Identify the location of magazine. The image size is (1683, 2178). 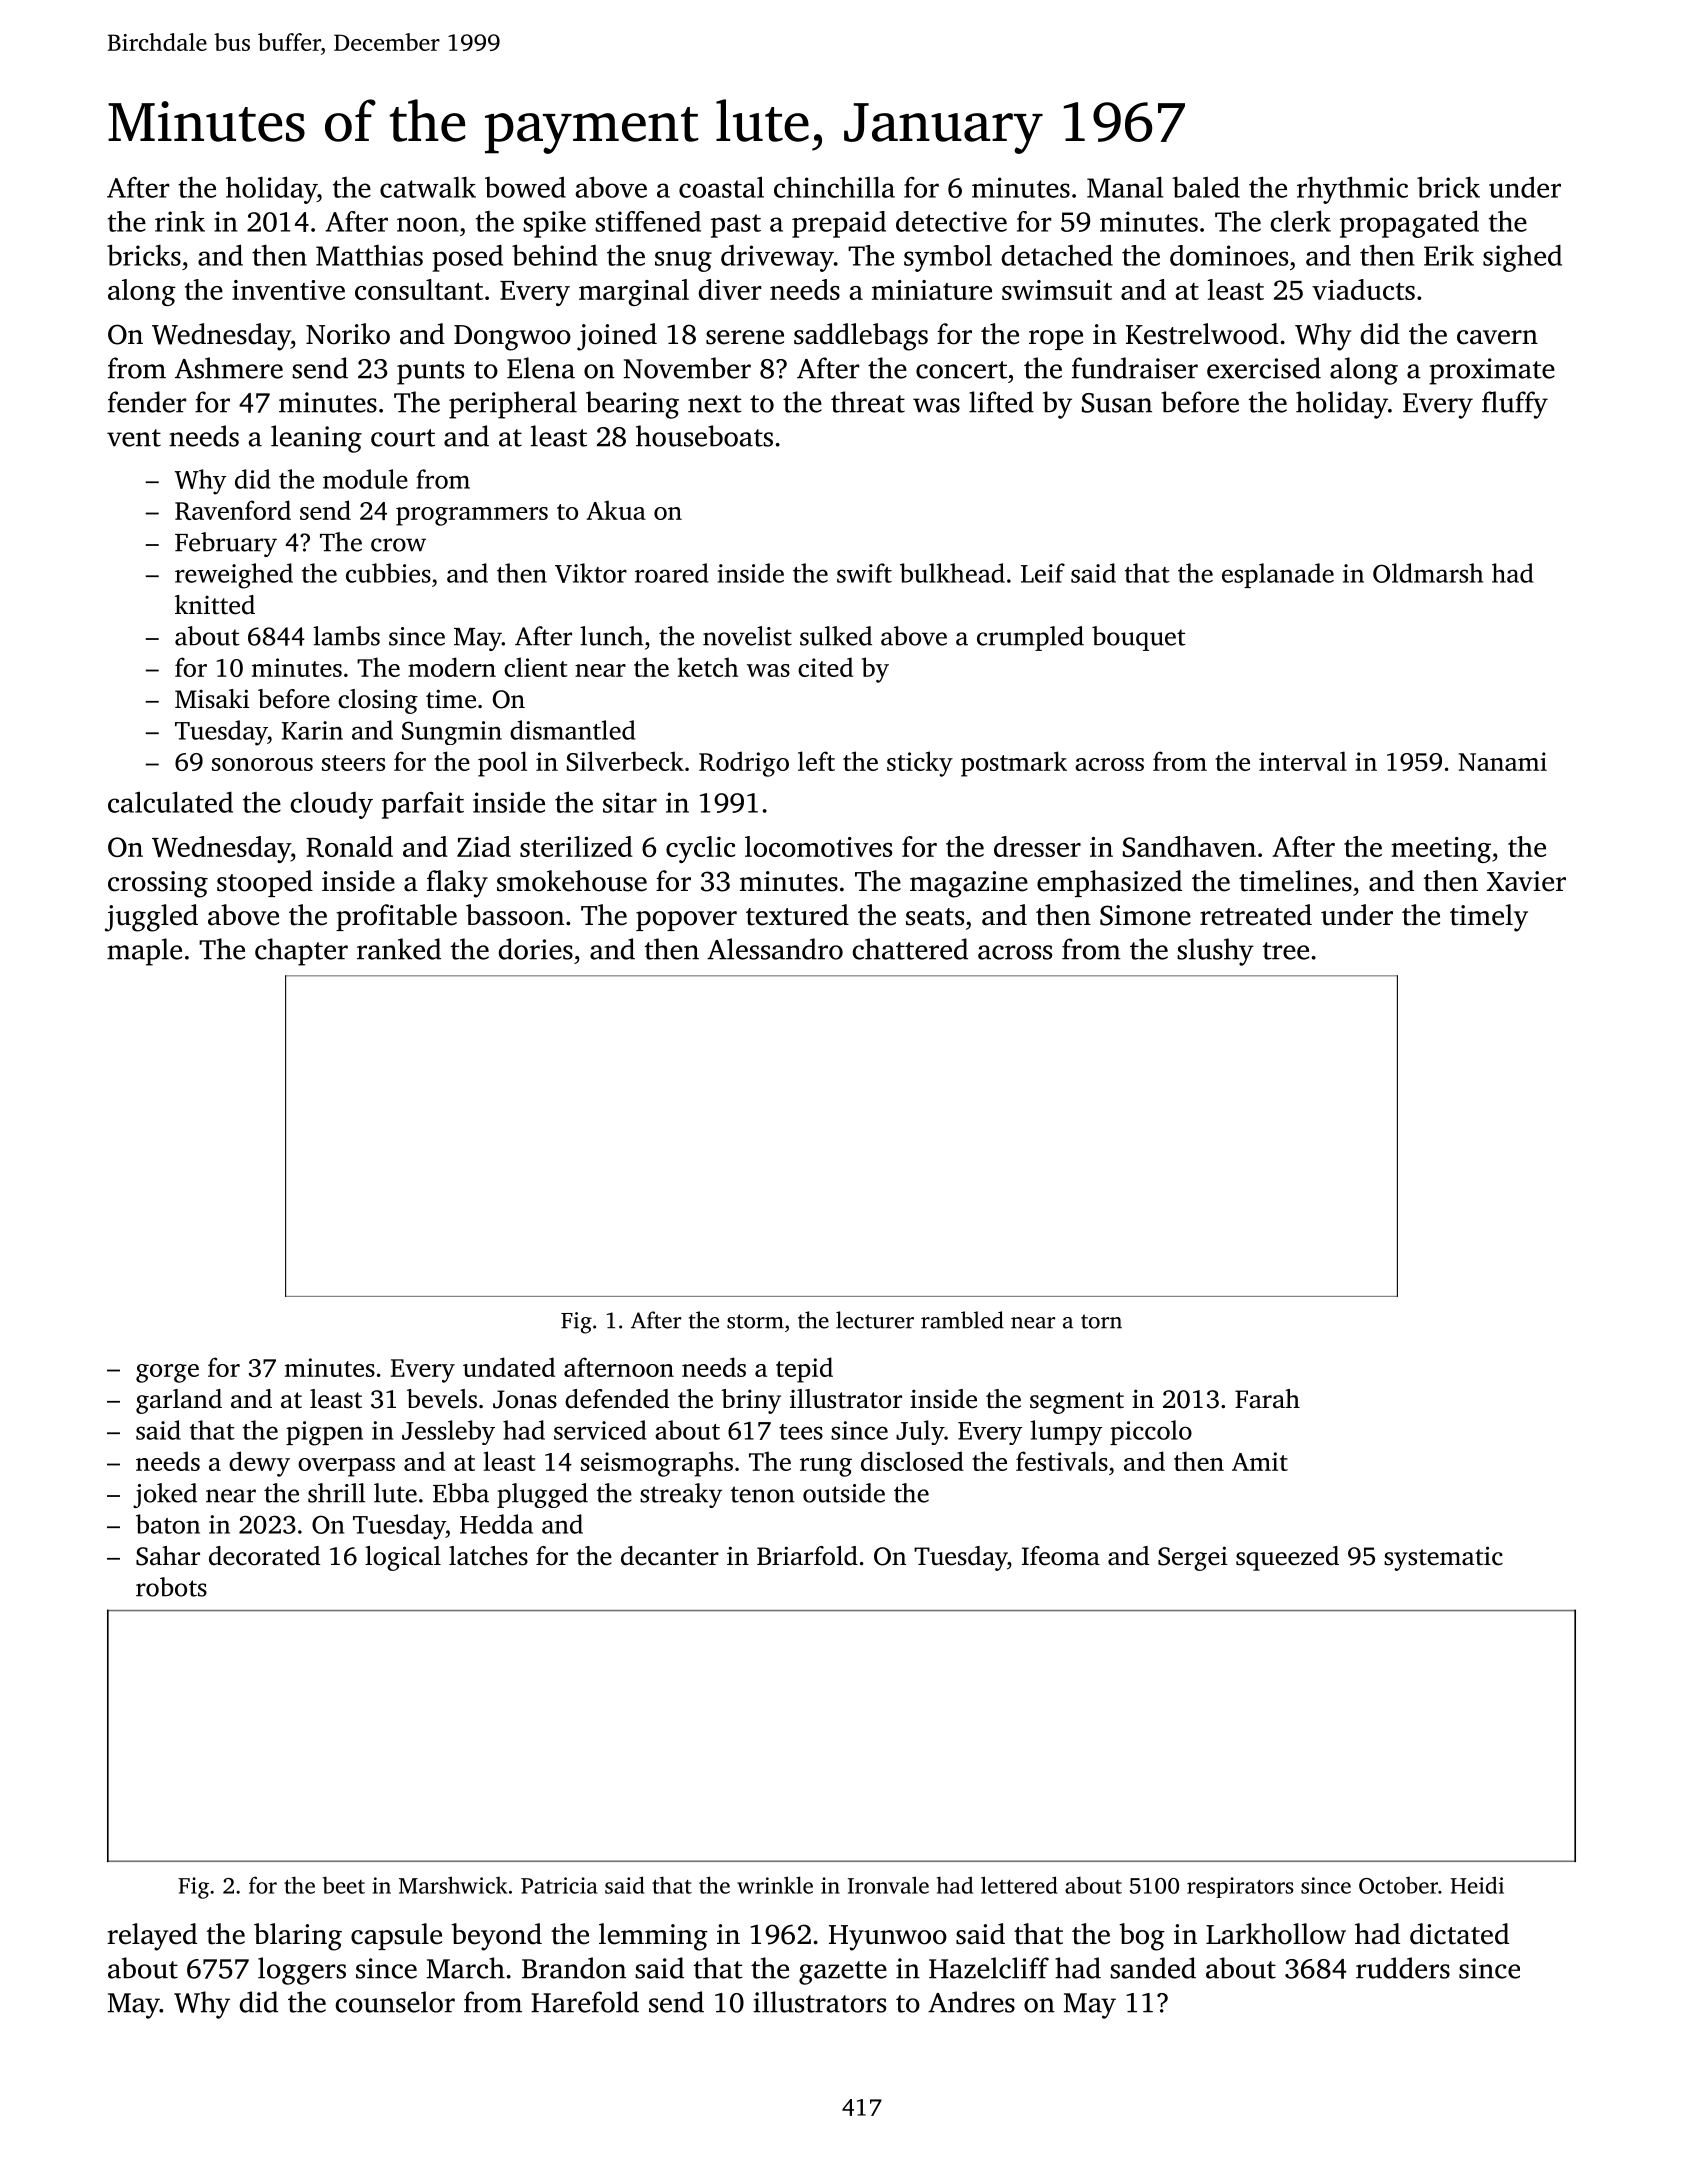
(969, 884).
